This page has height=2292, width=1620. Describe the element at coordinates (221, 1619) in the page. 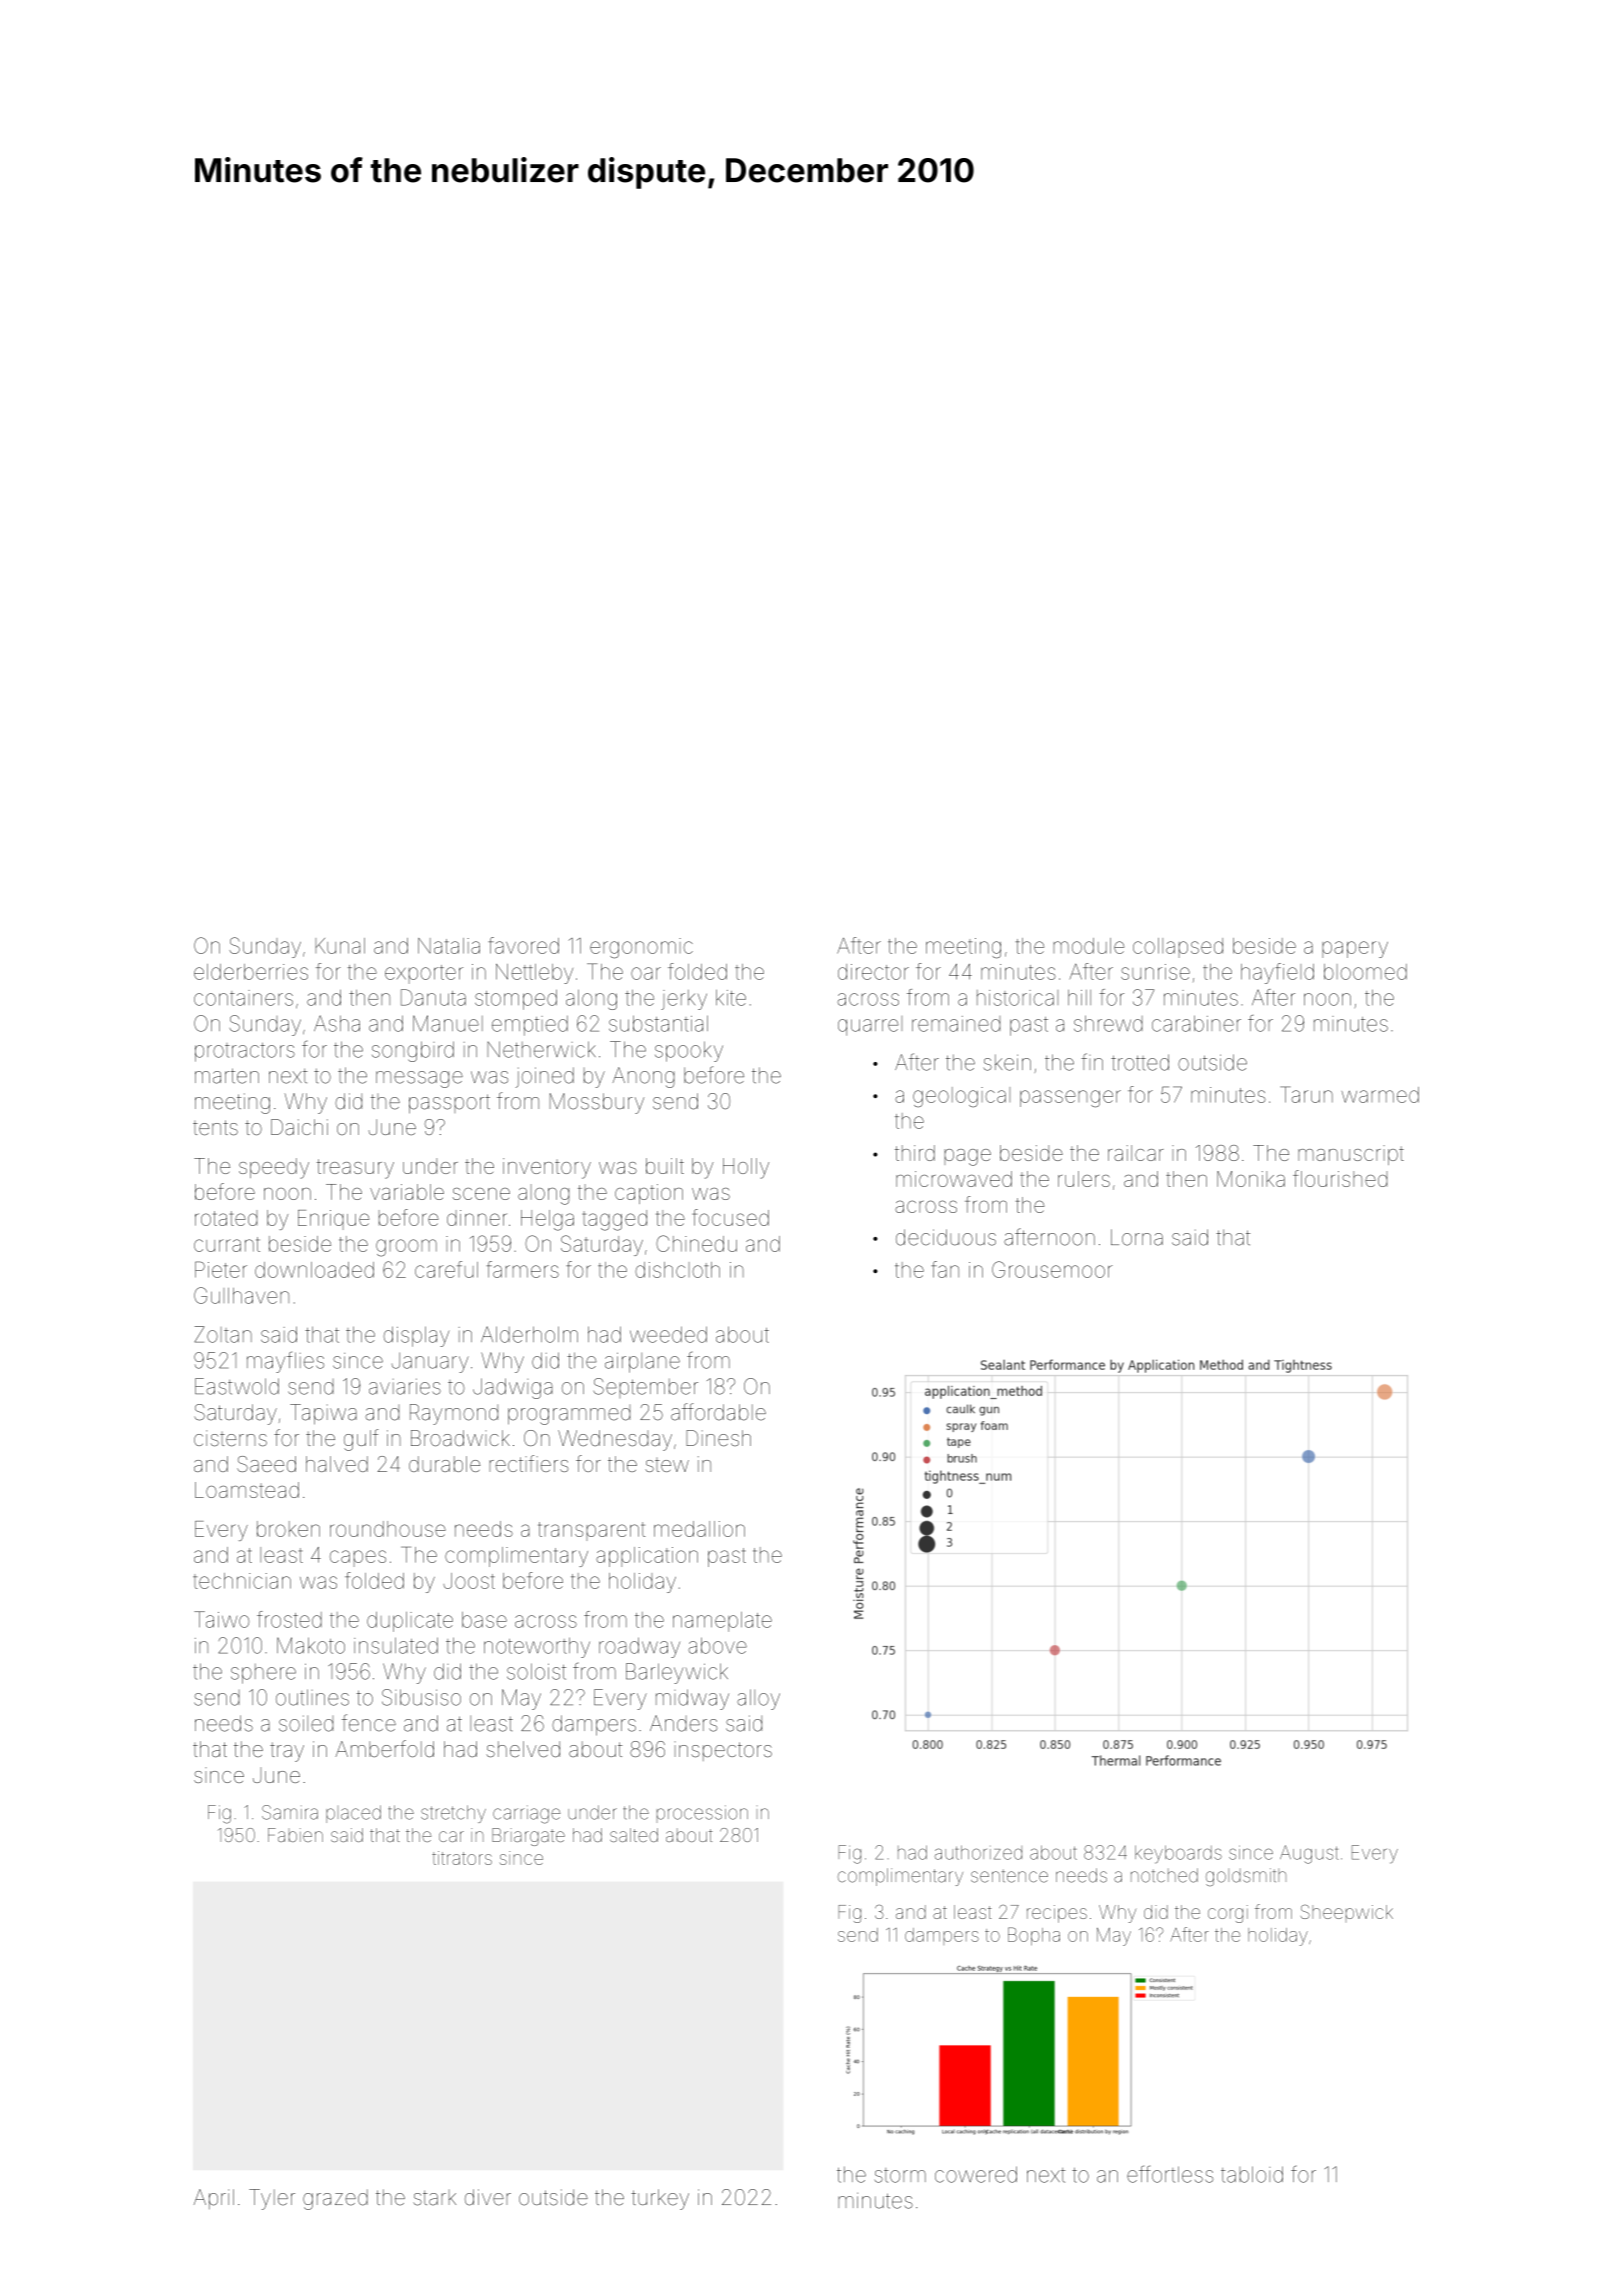

I see `Taiwo` at that location.
